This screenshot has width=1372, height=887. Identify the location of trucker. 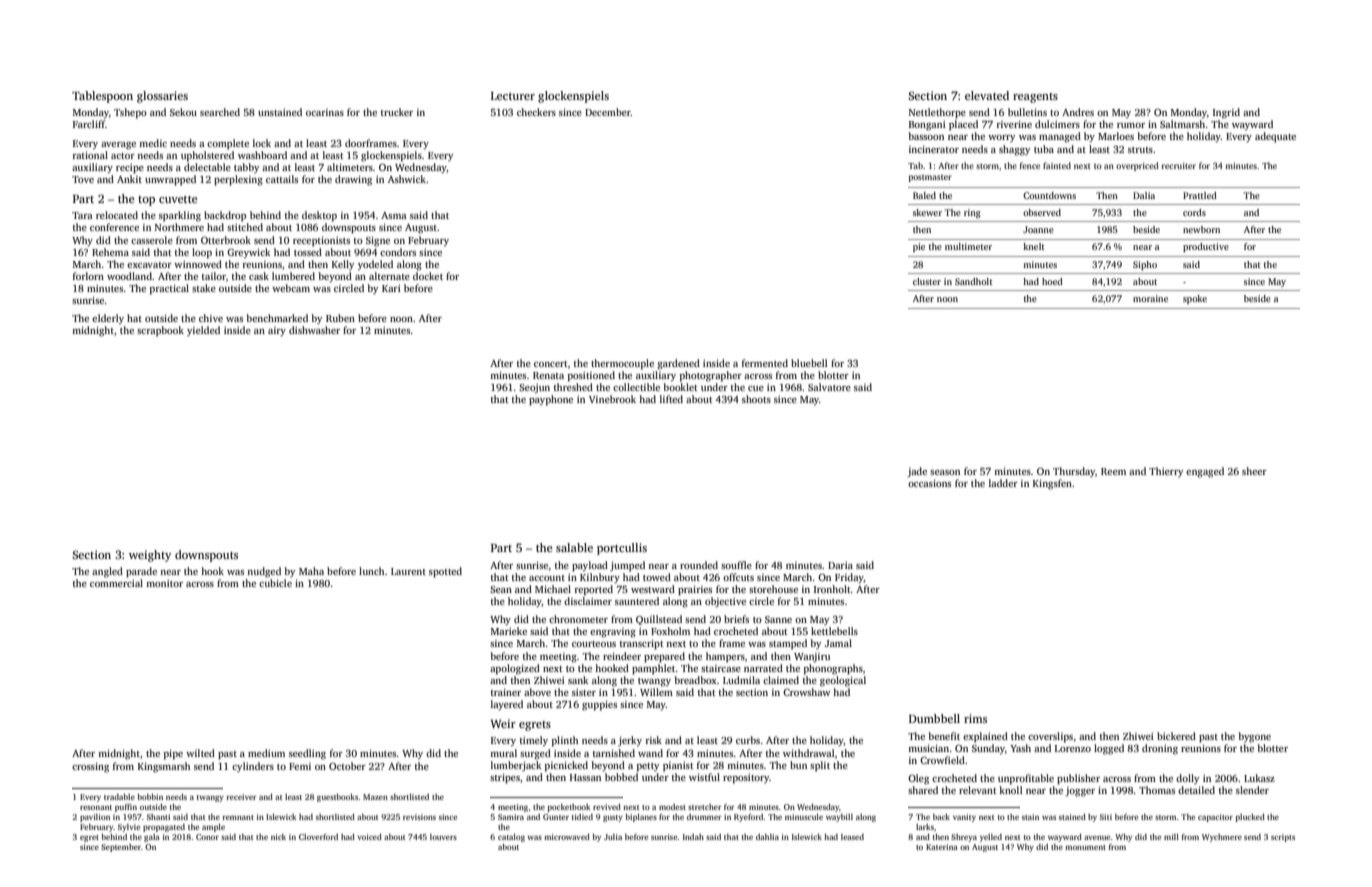
(397, 112).
